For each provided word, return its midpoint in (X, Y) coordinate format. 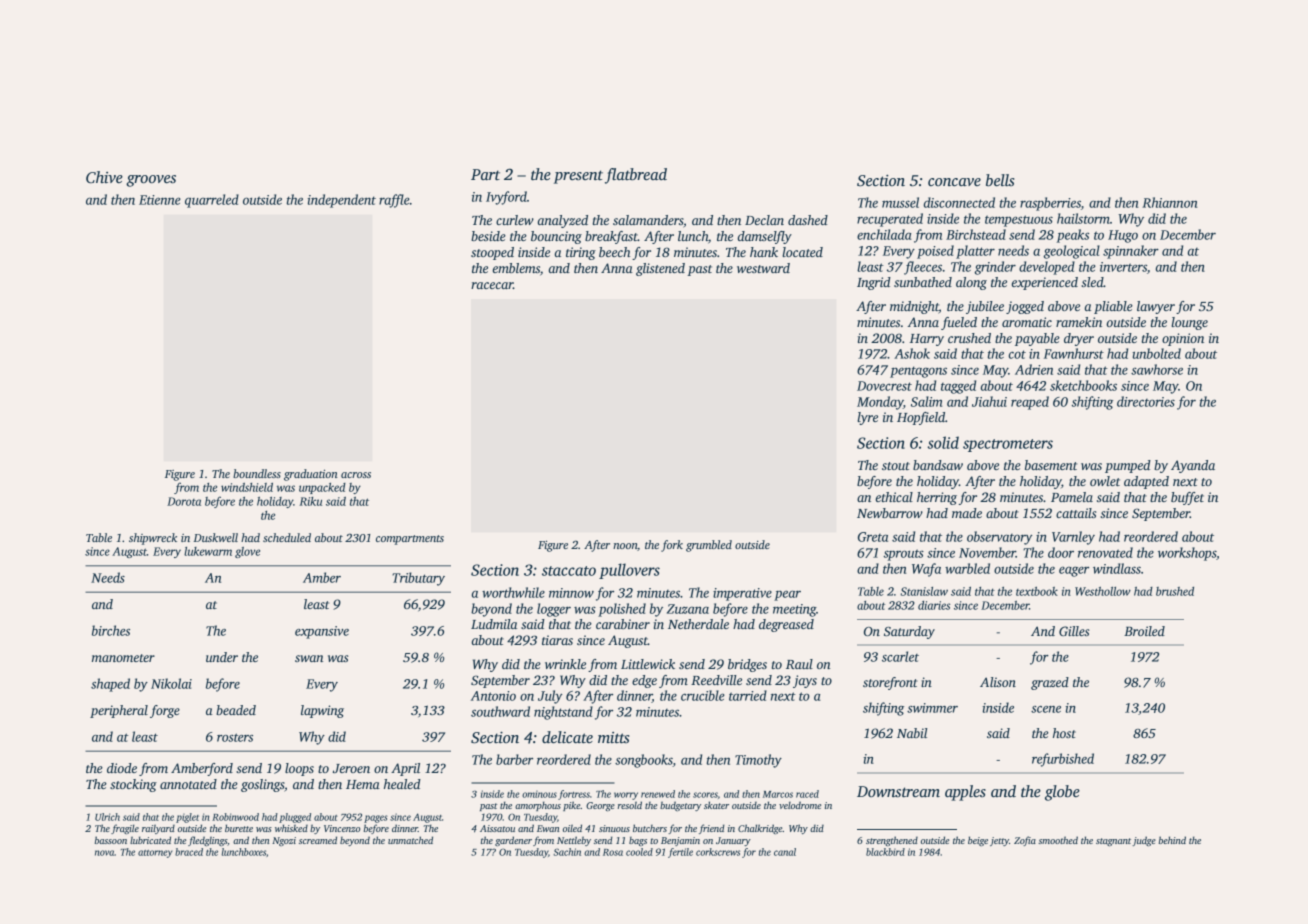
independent (341, 201)
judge (1144, 841)
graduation (311, 475)
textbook (1037, 591)
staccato (569, 571)
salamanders (648, 220)
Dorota (184, 501)
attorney (155, 854)
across (356, 475)
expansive (322, 632)
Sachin (567, 852)
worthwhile (513, 592)
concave (954, 182)
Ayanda (1193, 466)
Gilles (1074, 631)
